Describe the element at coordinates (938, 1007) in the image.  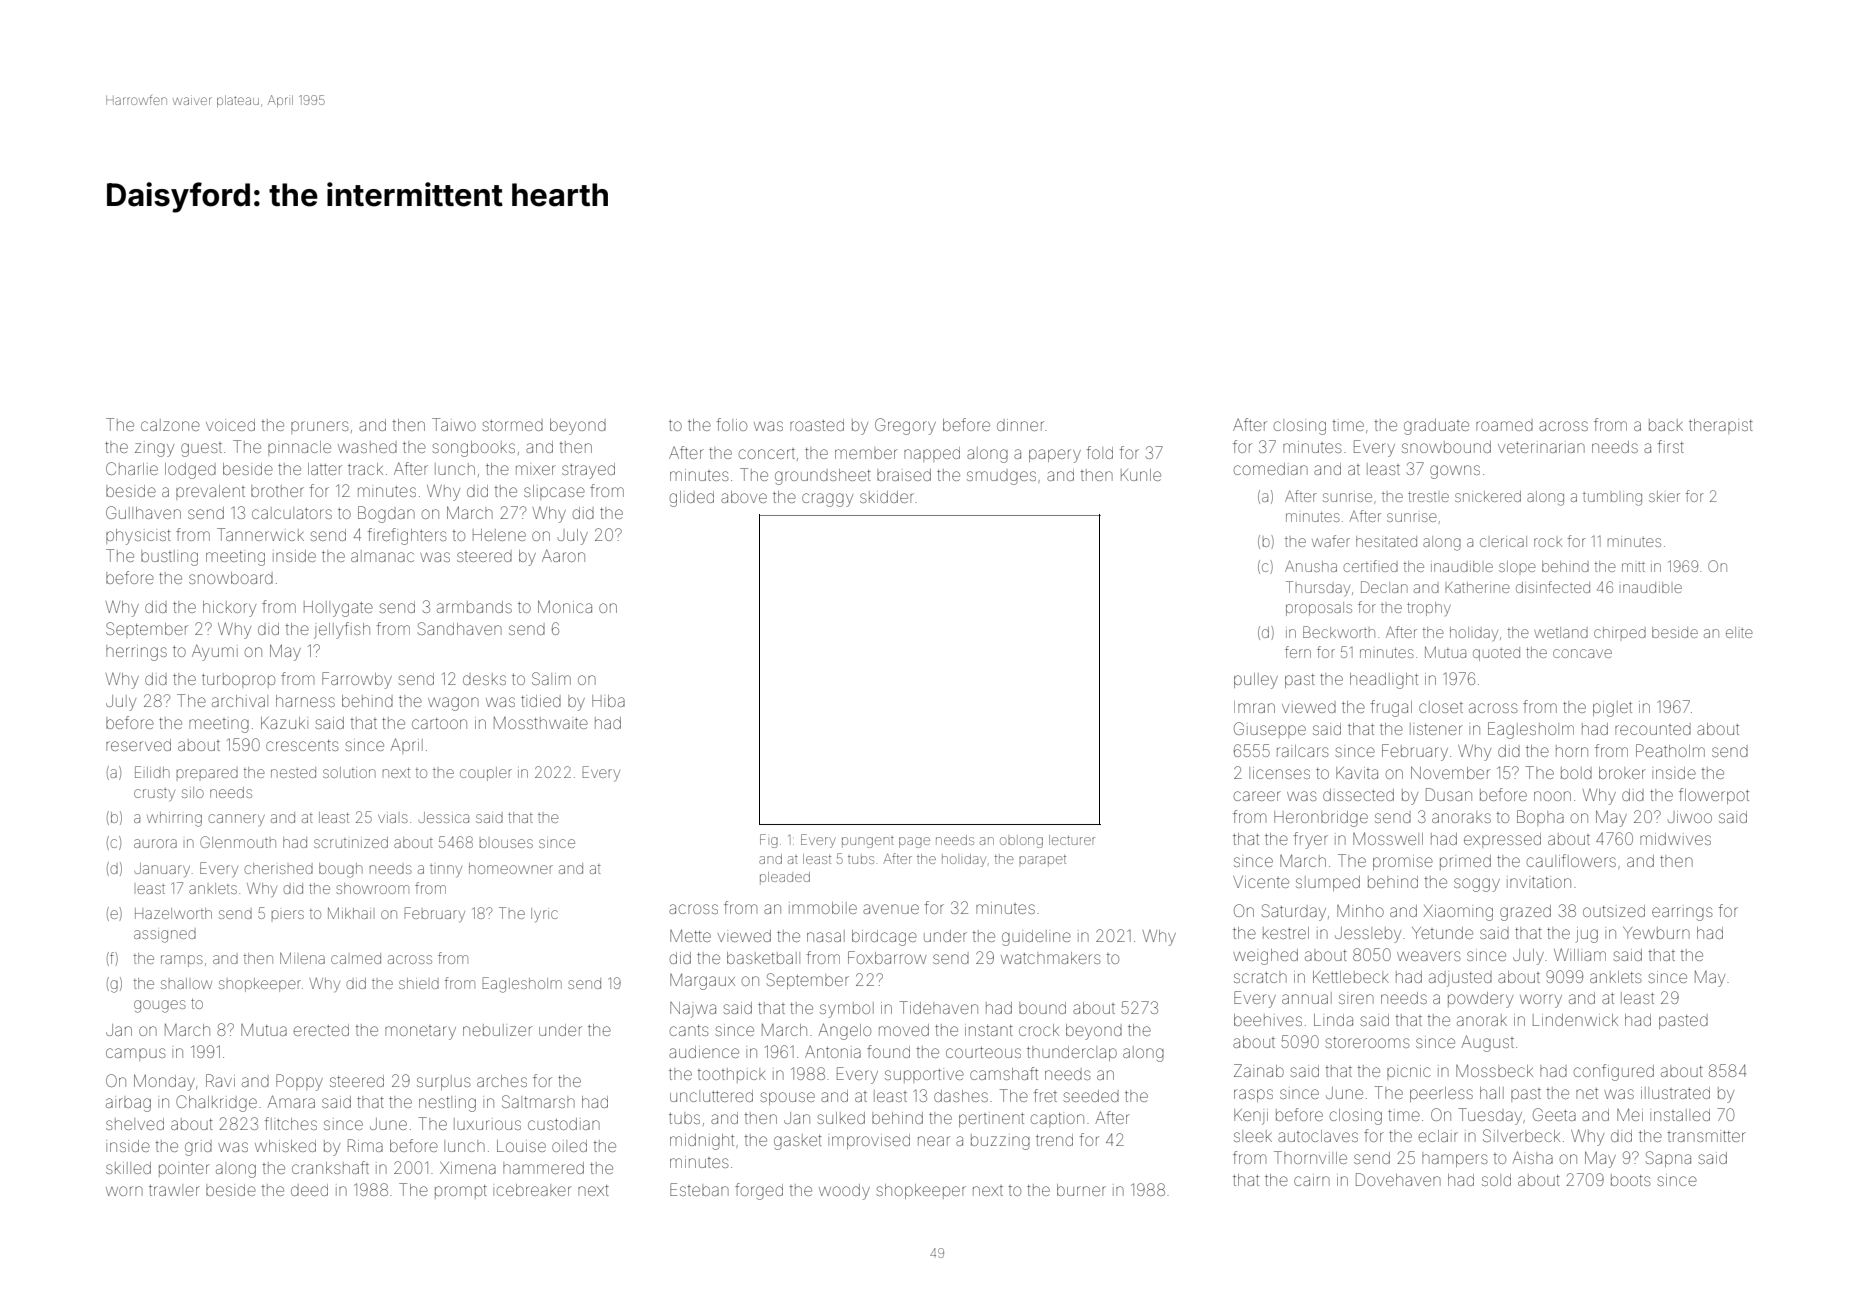
I see `Tidehaven` at that location.
